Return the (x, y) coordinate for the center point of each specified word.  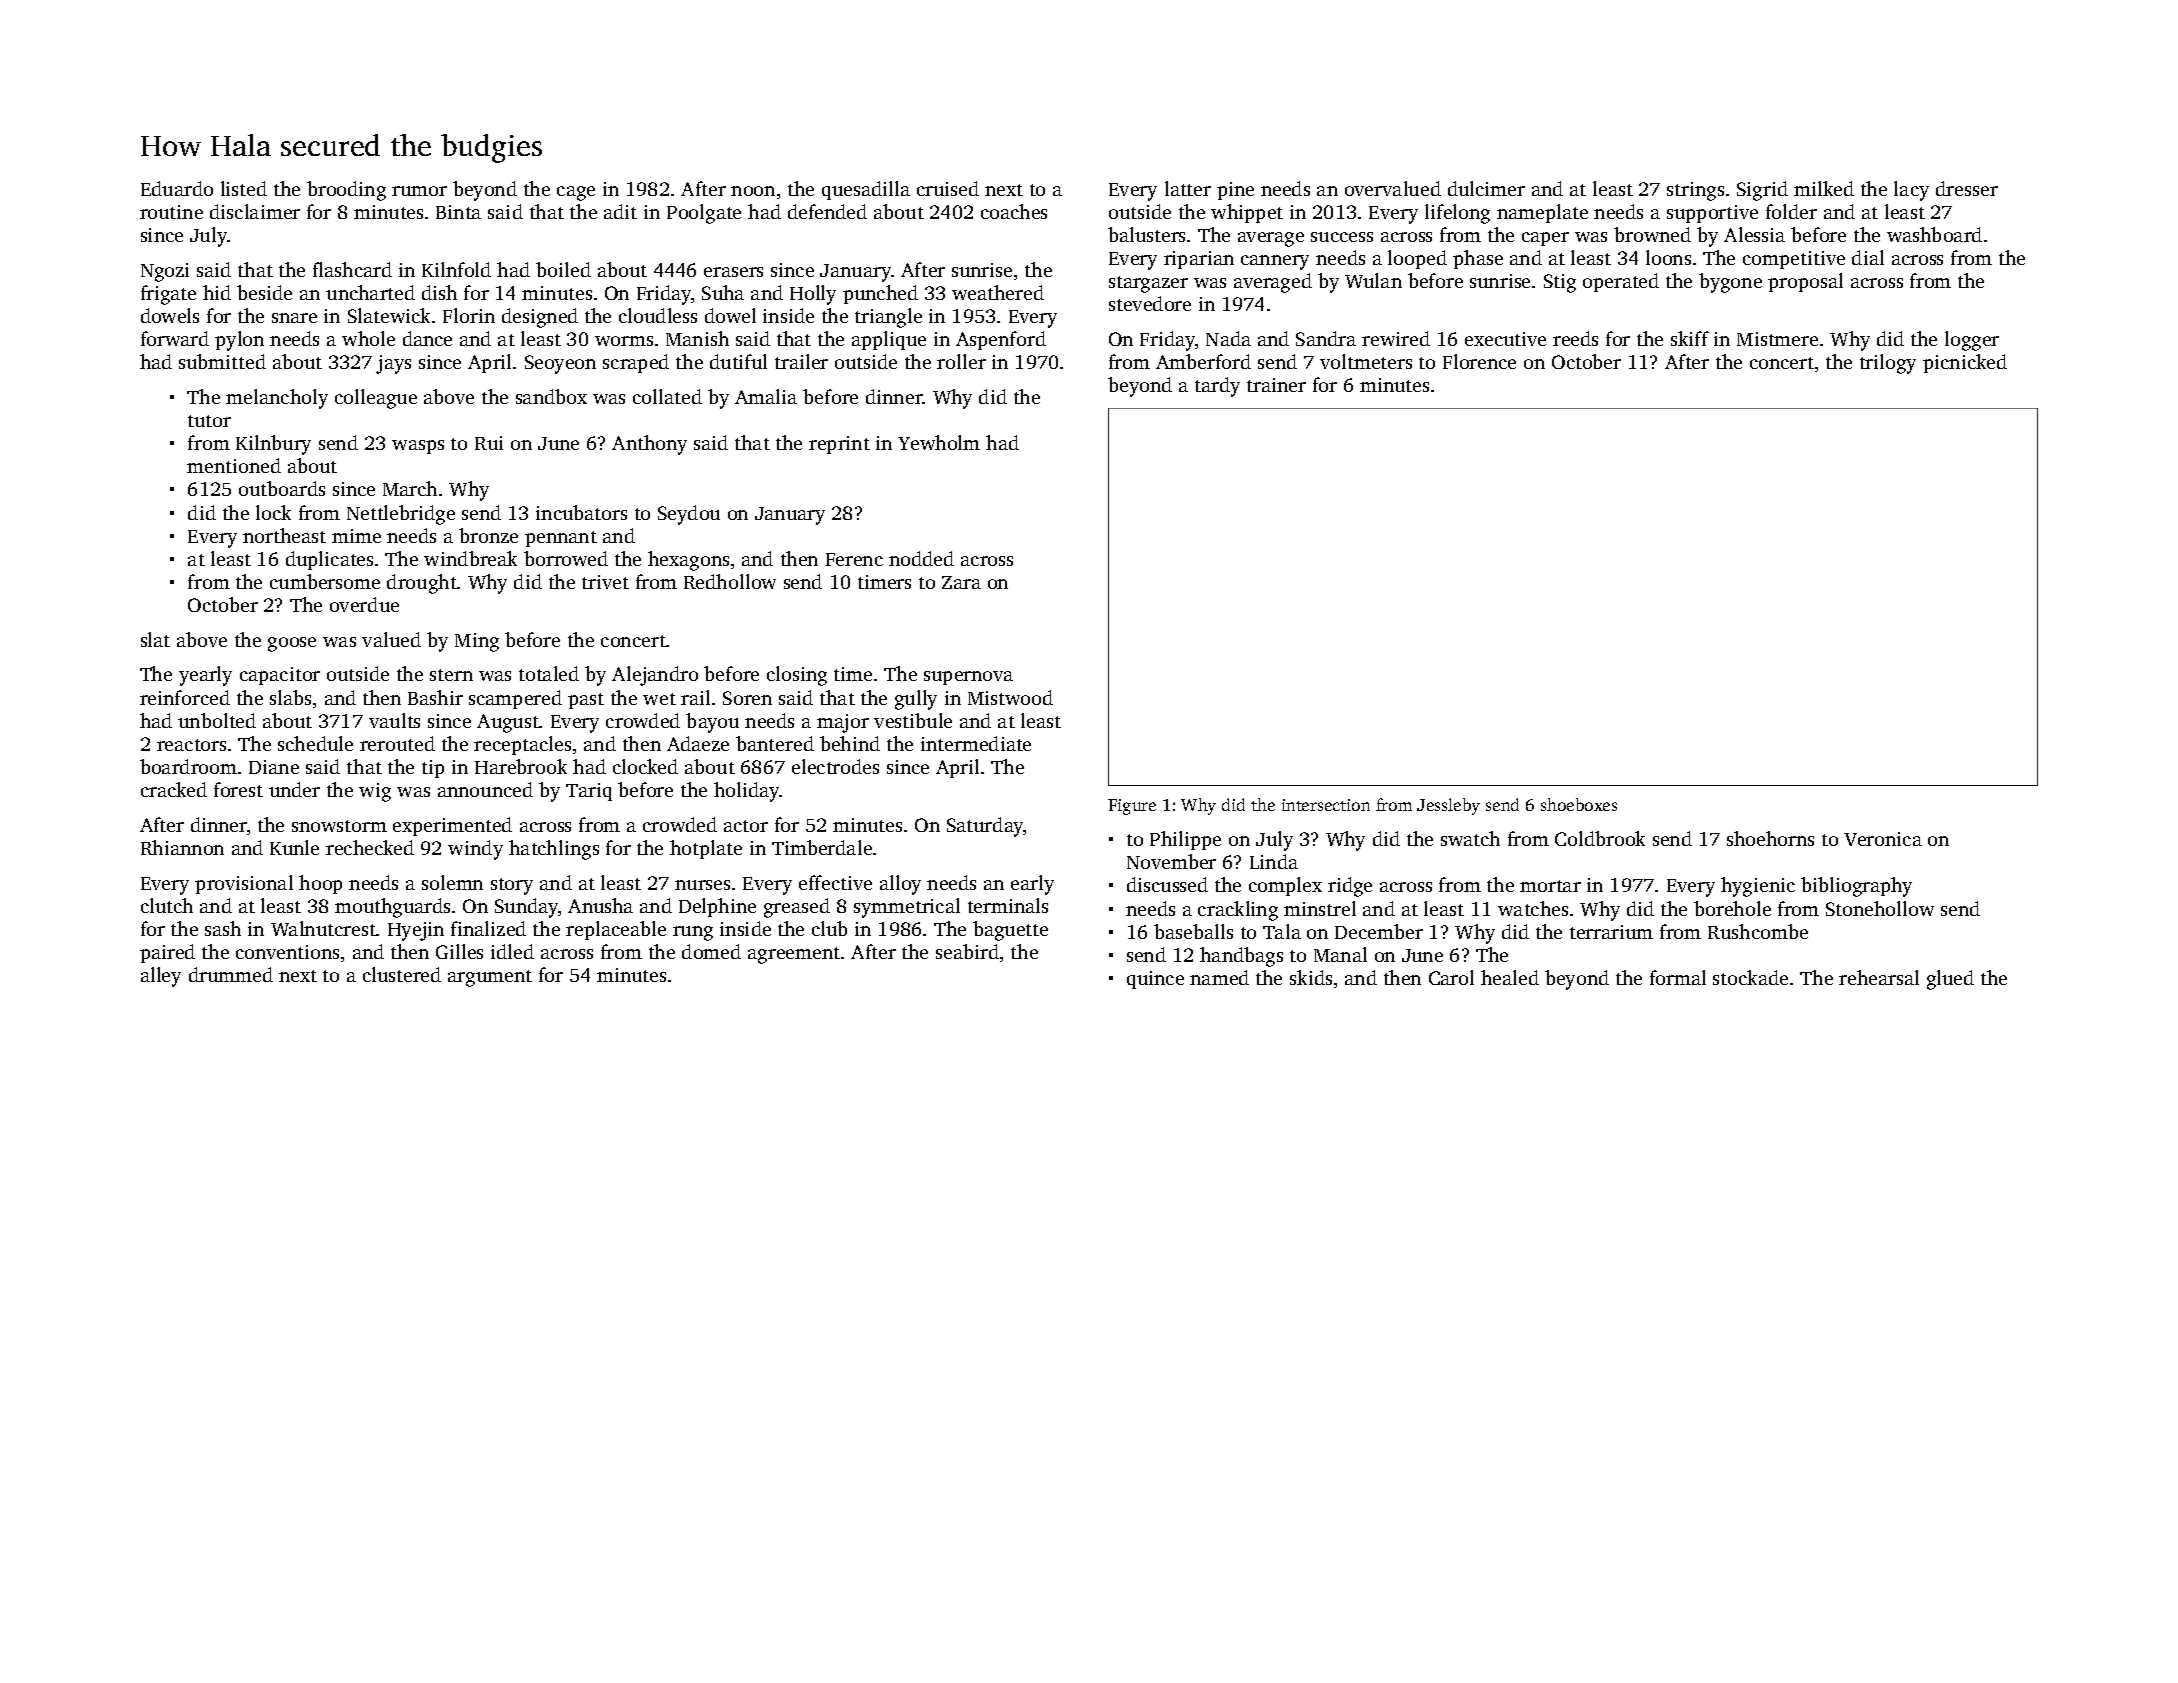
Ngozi (165, 272)
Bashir (435, 697)
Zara (961, 582)
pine (1235, 191)
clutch (167, 905)
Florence (1479, 361)
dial (1868, 257)
